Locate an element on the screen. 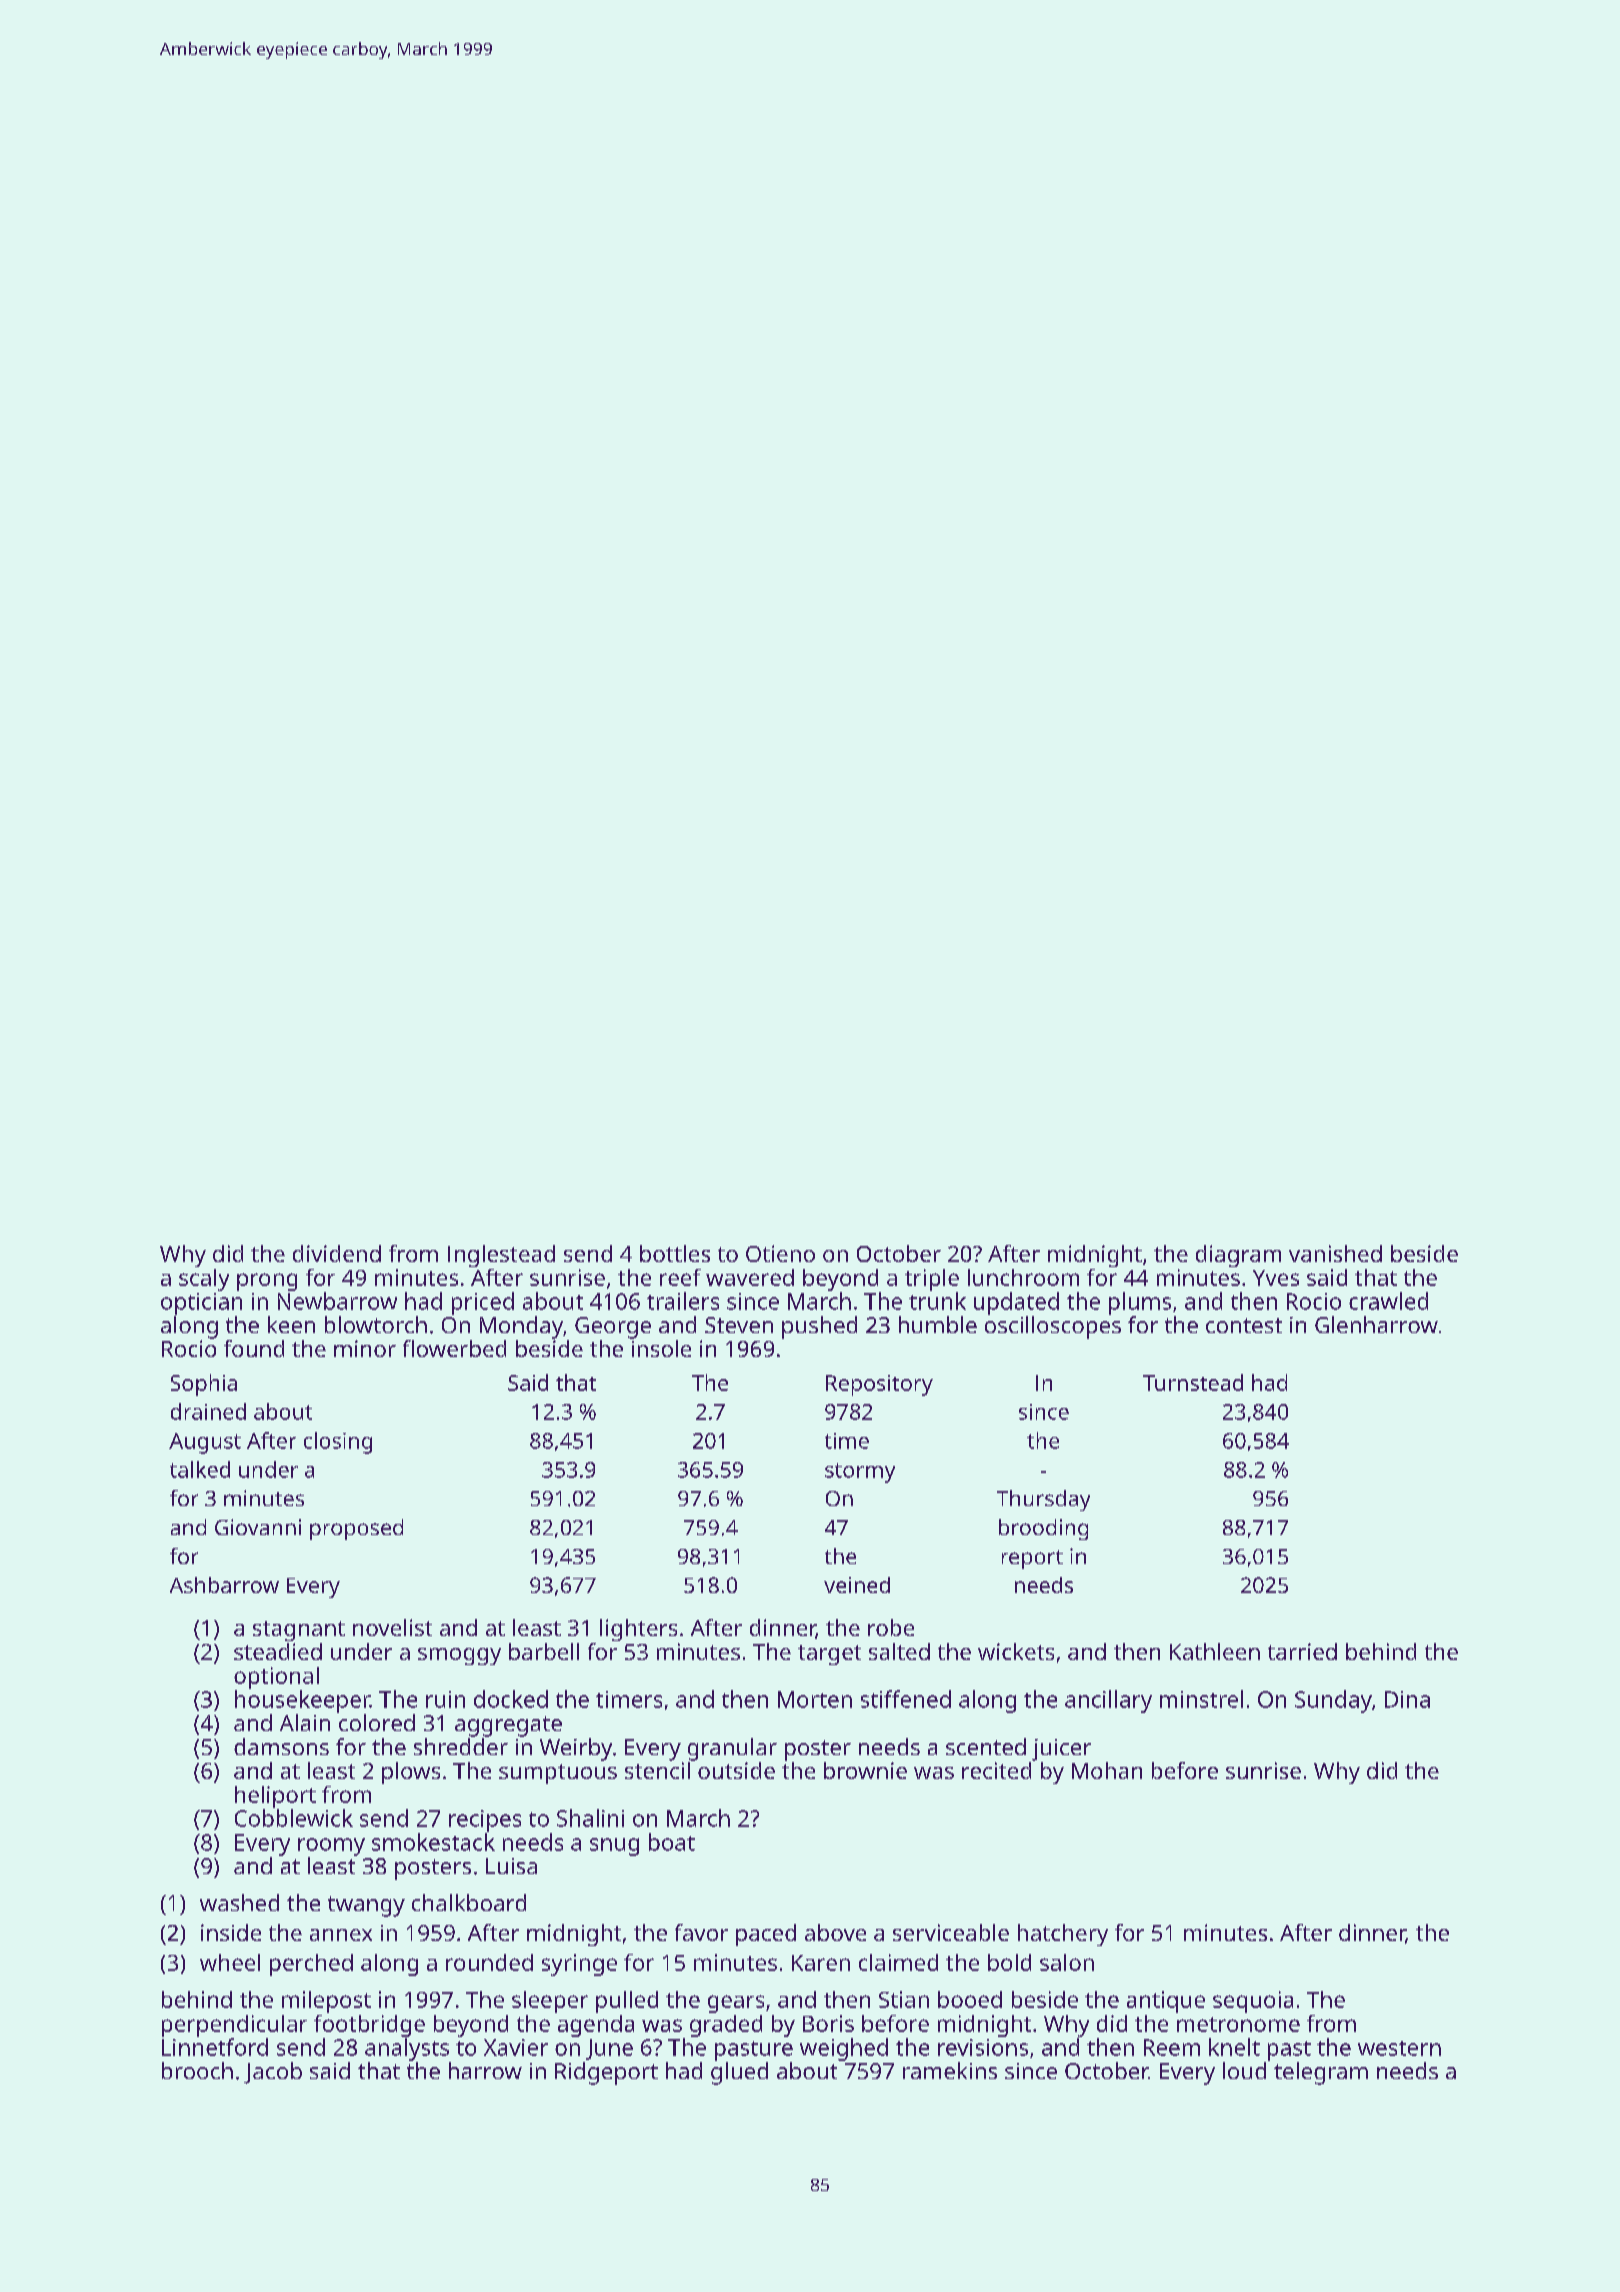  Otieno is located at coordinates (780, 1253).
